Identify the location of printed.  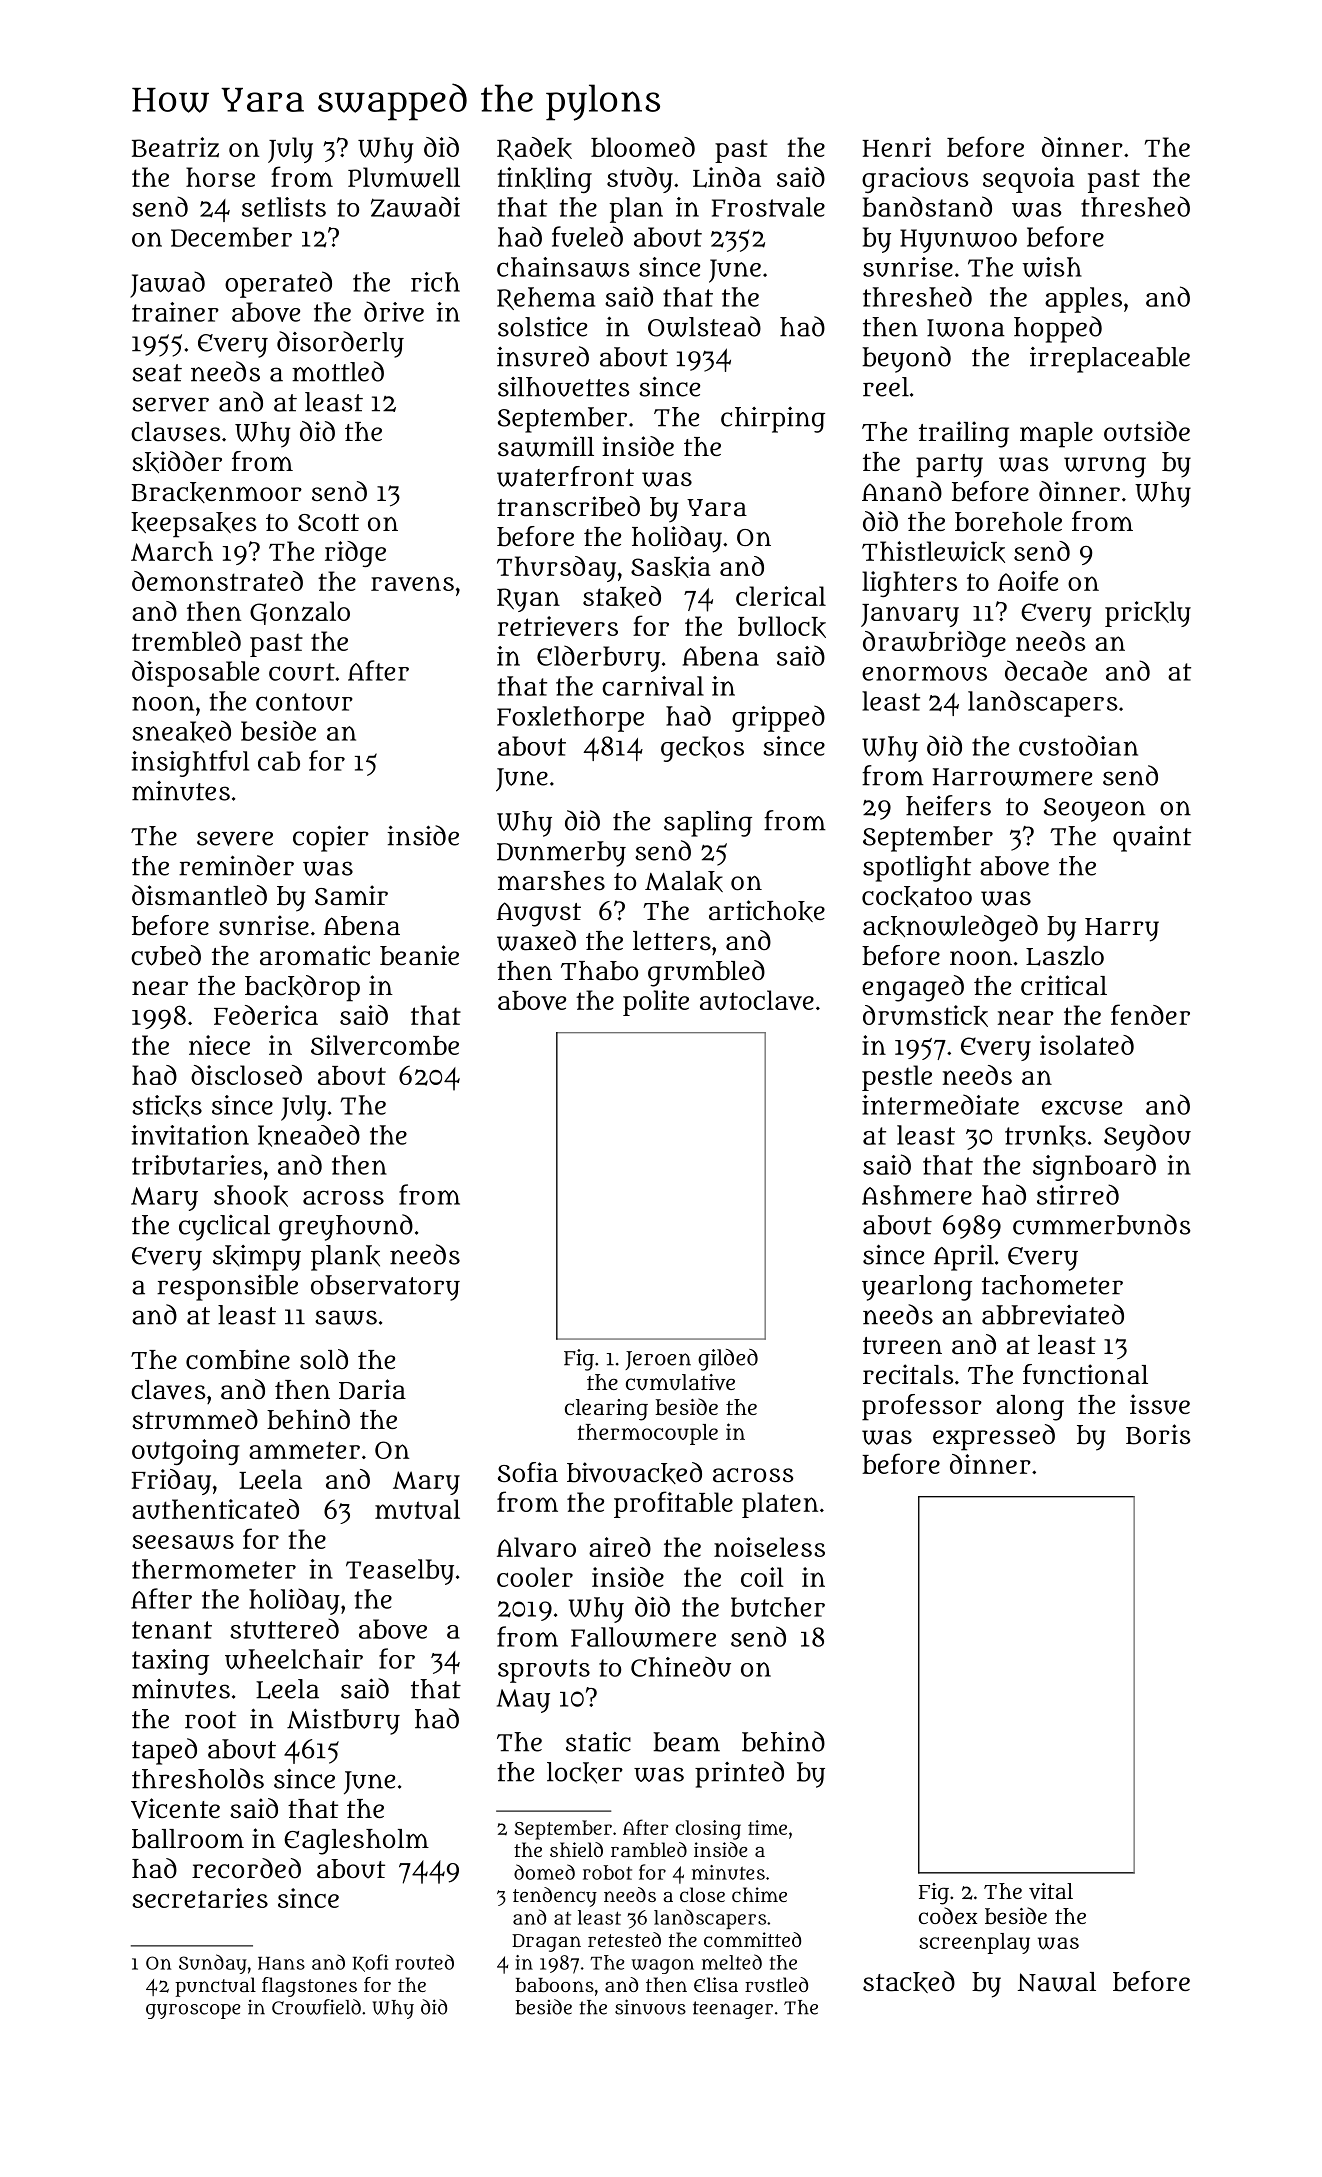
(739, 1774).
